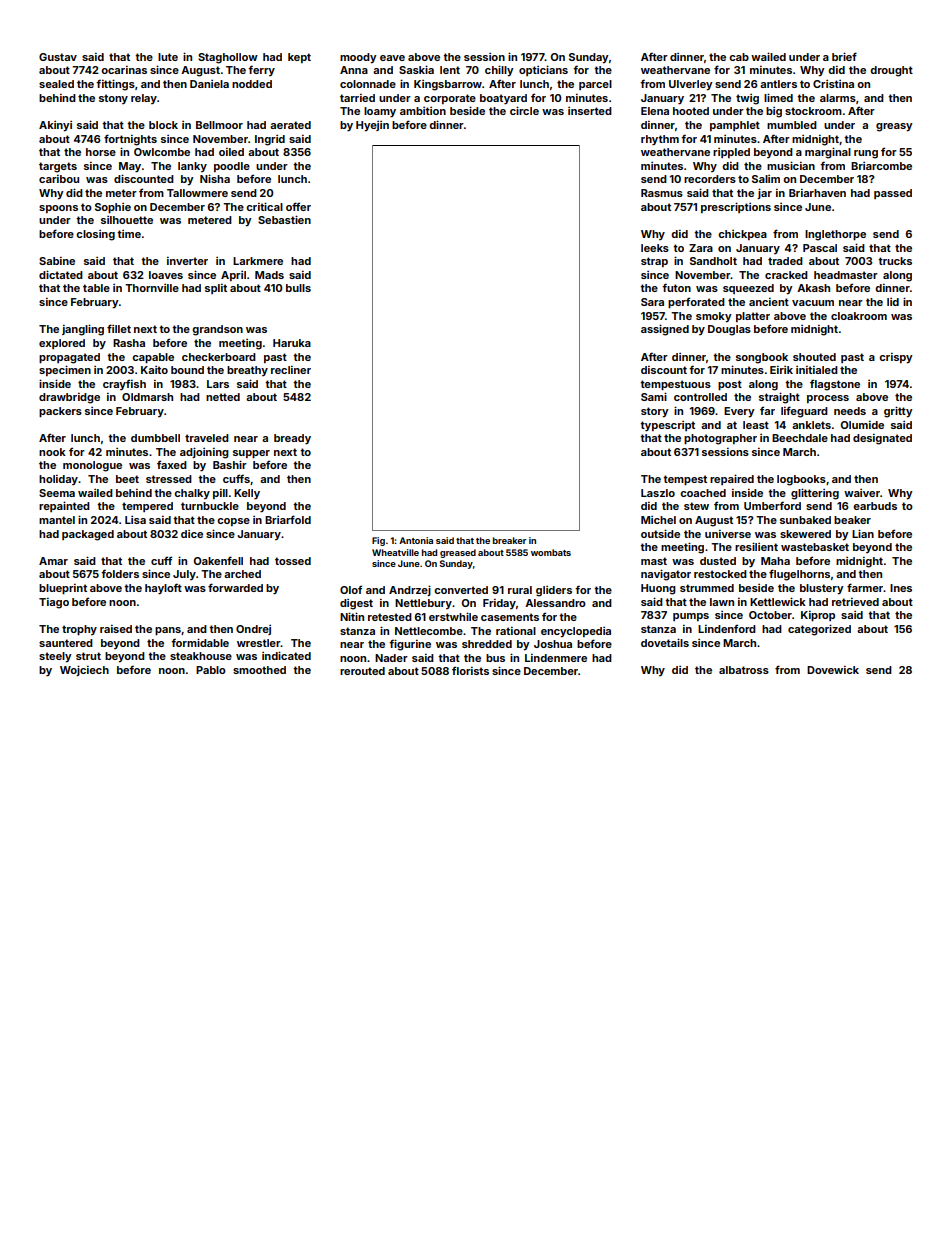 The width and height of the image is (952, 1233). What do you see at coordinates (778, 97) in the image?
I see `limed` at bounding box center [778, 97].
